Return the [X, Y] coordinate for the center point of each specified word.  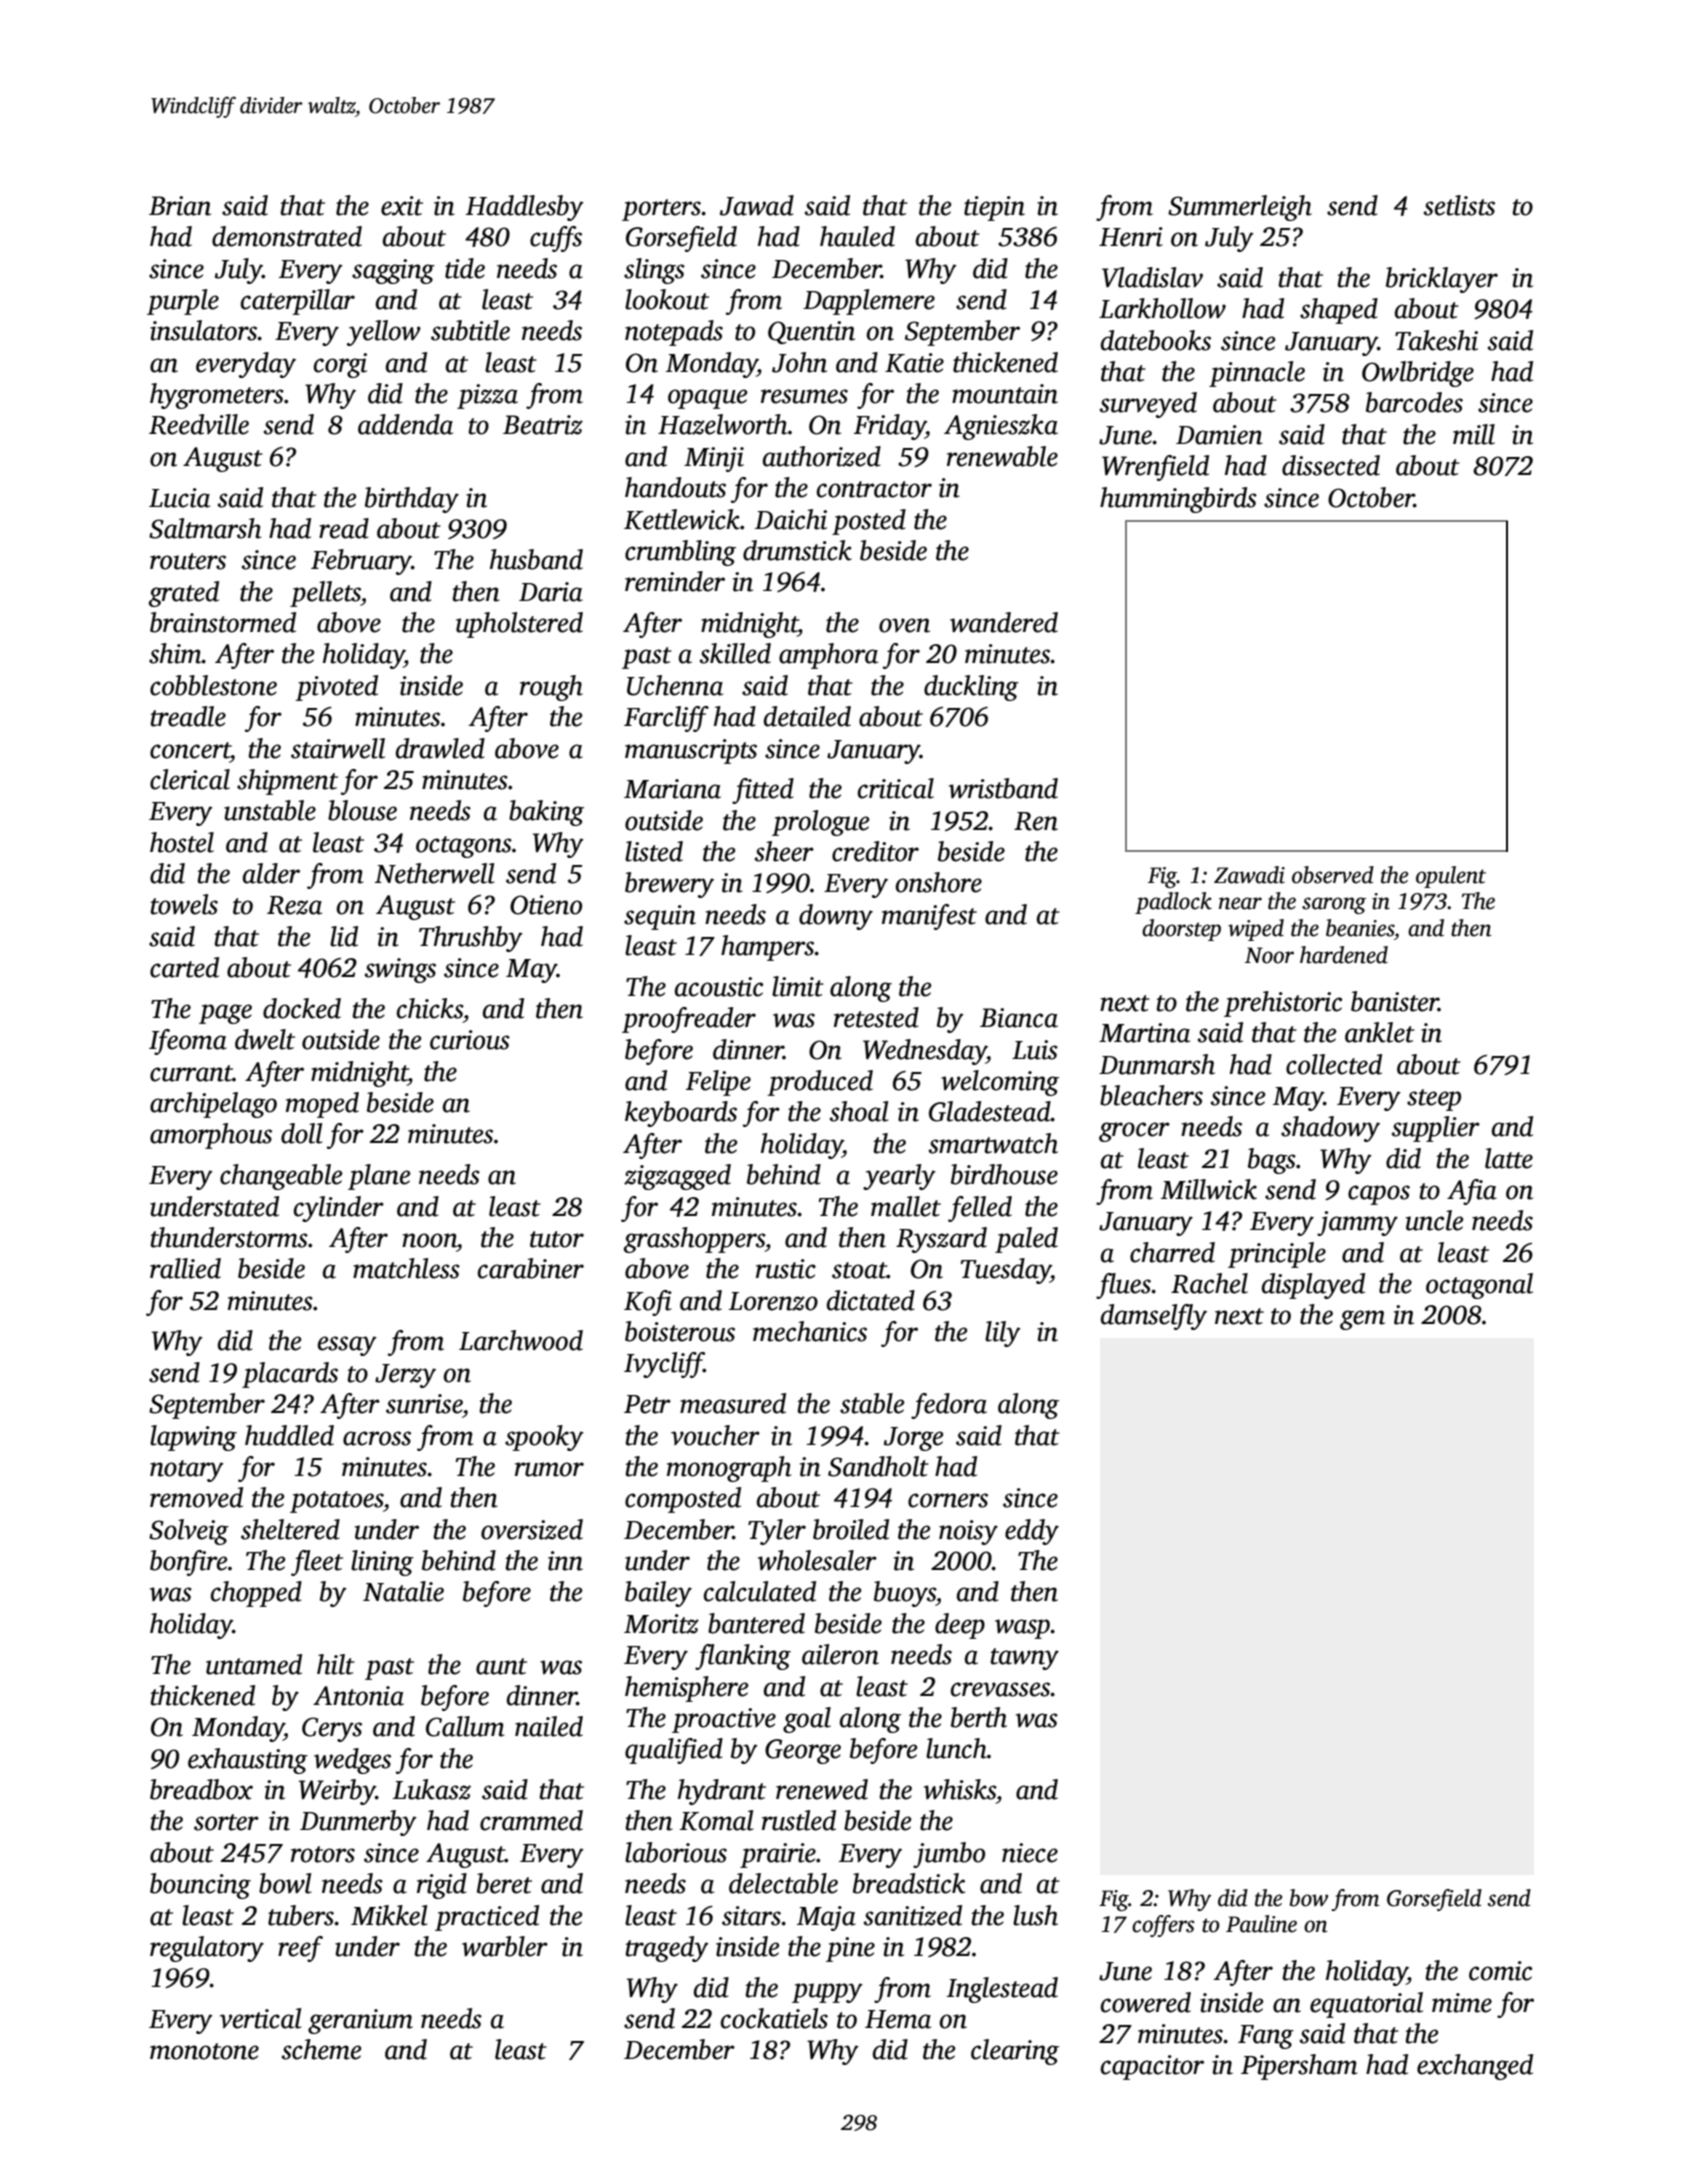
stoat [859, 1270]
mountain [1005, 394]
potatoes [337, 1502]
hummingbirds [1178, 500]
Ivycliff [664, 1365]
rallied [185, 1268]
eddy [1032, 1532]
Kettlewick [682, 519]
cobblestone [213, 685]
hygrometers [217, 396]
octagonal [1479, 1286]
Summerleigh [1240, 208]
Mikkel [389, 1915]
